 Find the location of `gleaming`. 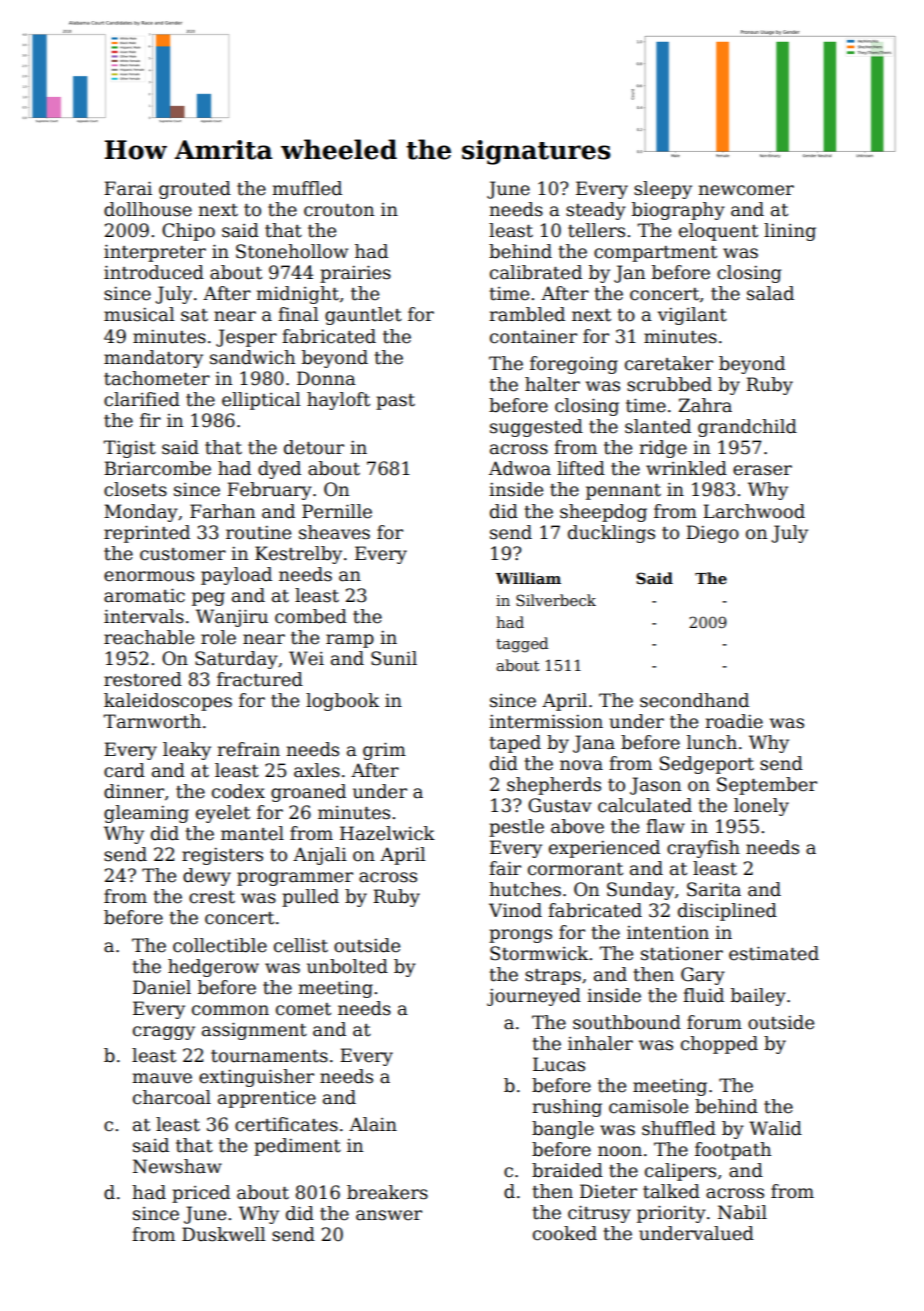

gleaming is located at coordinates (146, 814).
